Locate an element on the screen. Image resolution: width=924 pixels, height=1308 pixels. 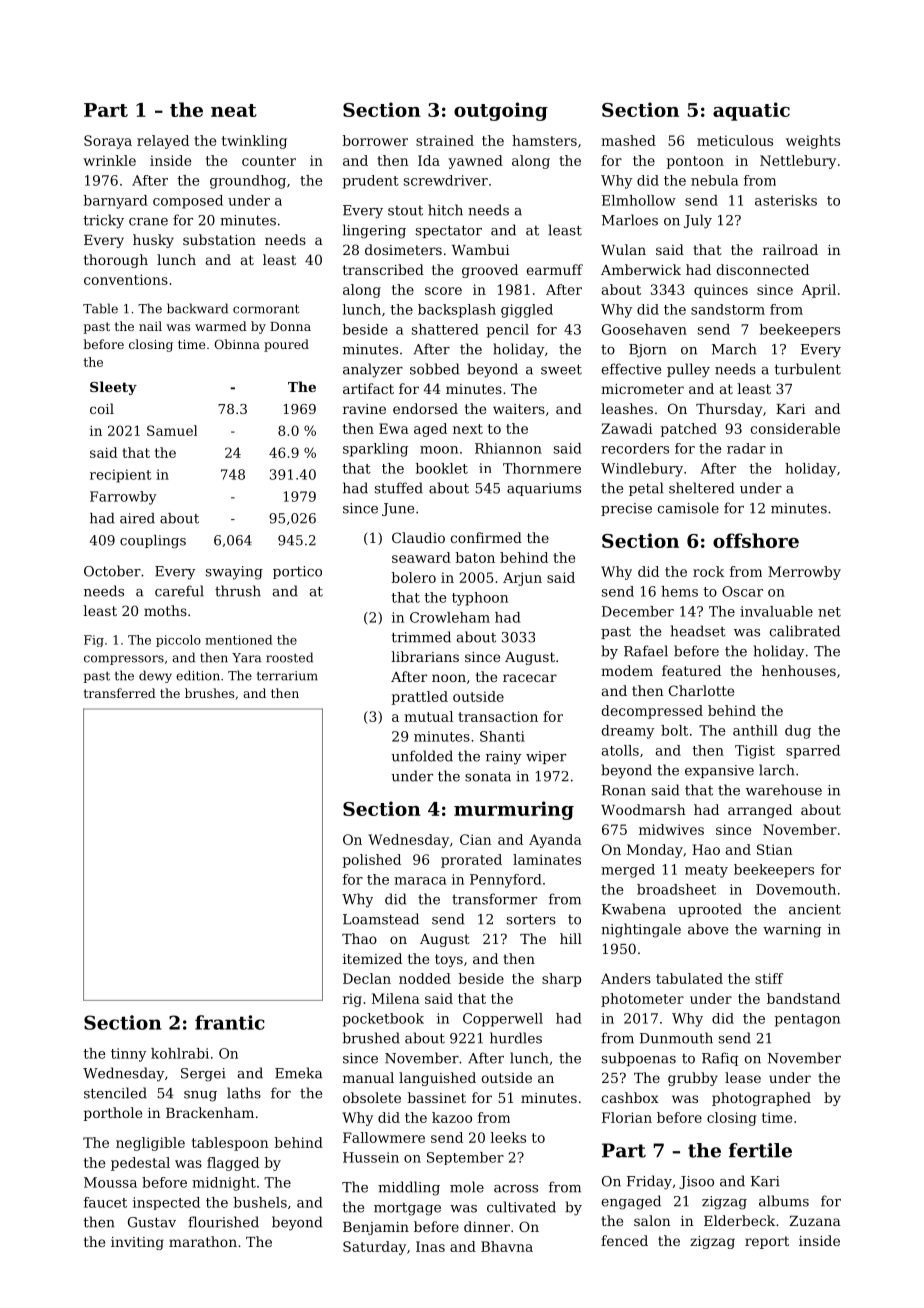
railroad is located at coordinates (790, 249).
